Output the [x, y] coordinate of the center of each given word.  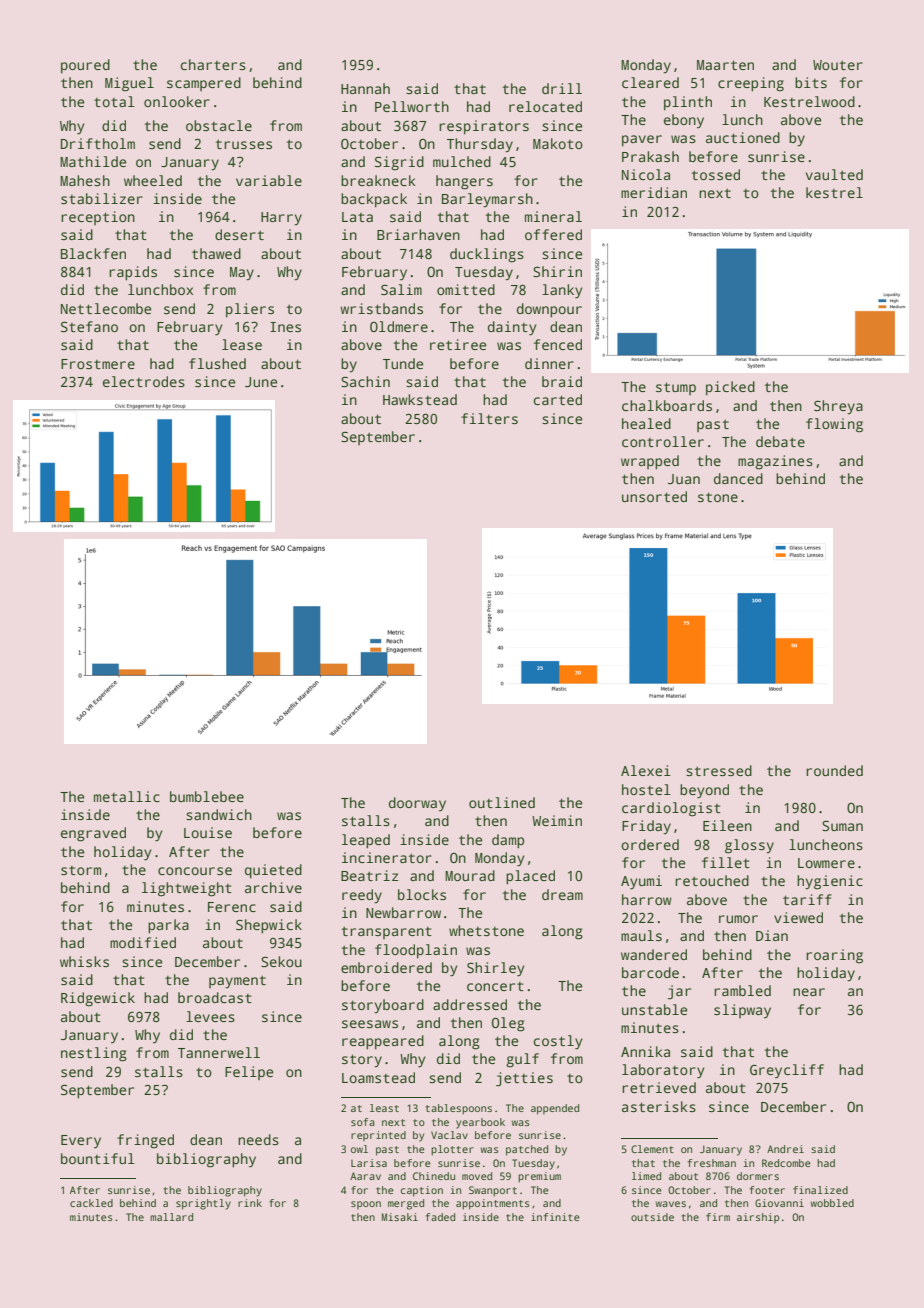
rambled [742, 990]
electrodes [144, 381]
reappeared [383, 1042]
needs [258, 1139]
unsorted [654, 496]
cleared [650, 82]
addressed [470, 1004]
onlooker [177, 101]
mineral [553, 216]
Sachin [365, 381]
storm [81, 870]
